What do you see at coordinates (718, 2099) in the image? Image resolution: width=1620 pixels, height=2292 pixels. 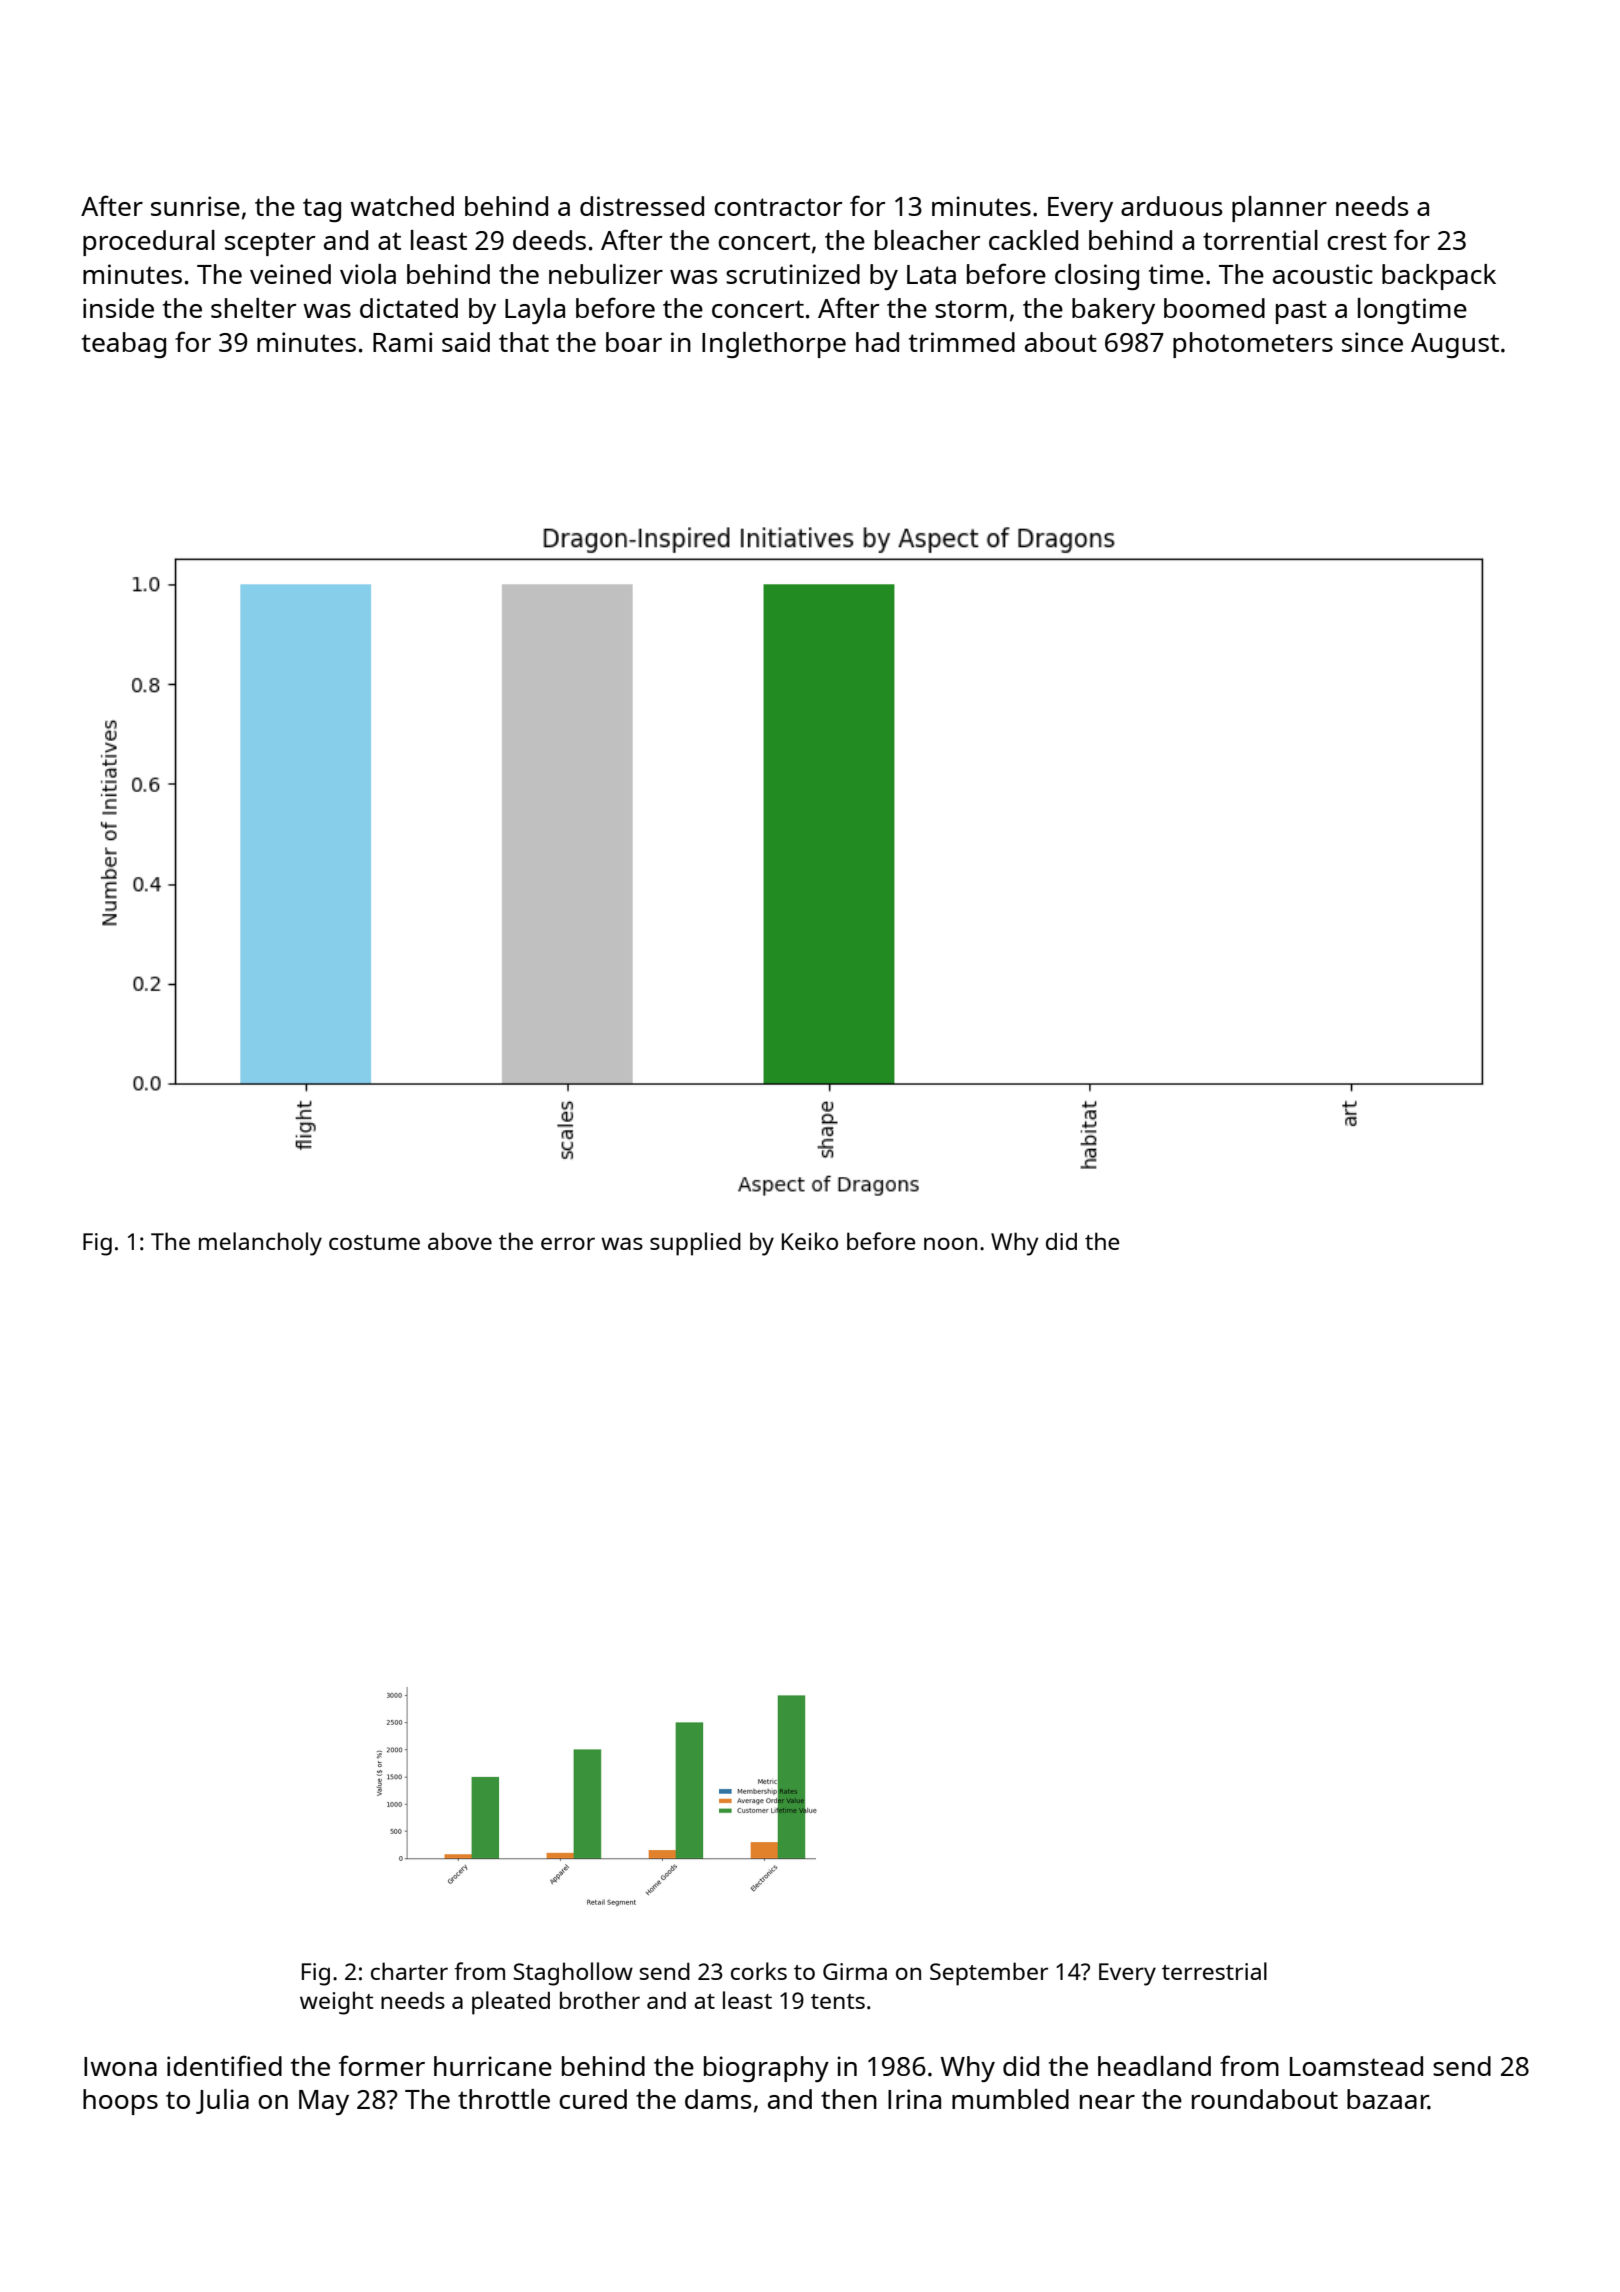 I see `dams` at bounding box center [718, 2099].
